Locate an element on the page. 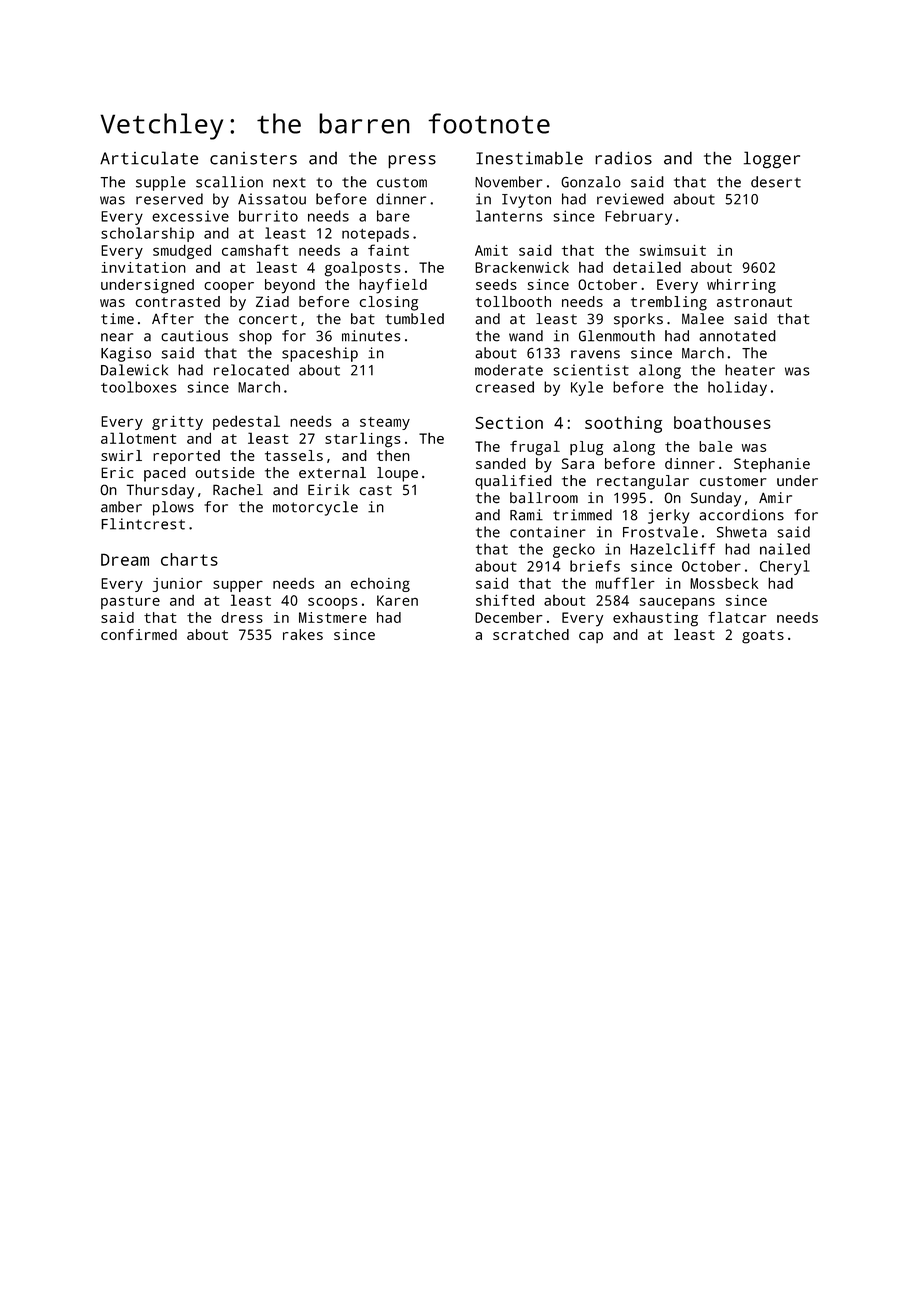  gritty is located at coordinates (177, 423).
